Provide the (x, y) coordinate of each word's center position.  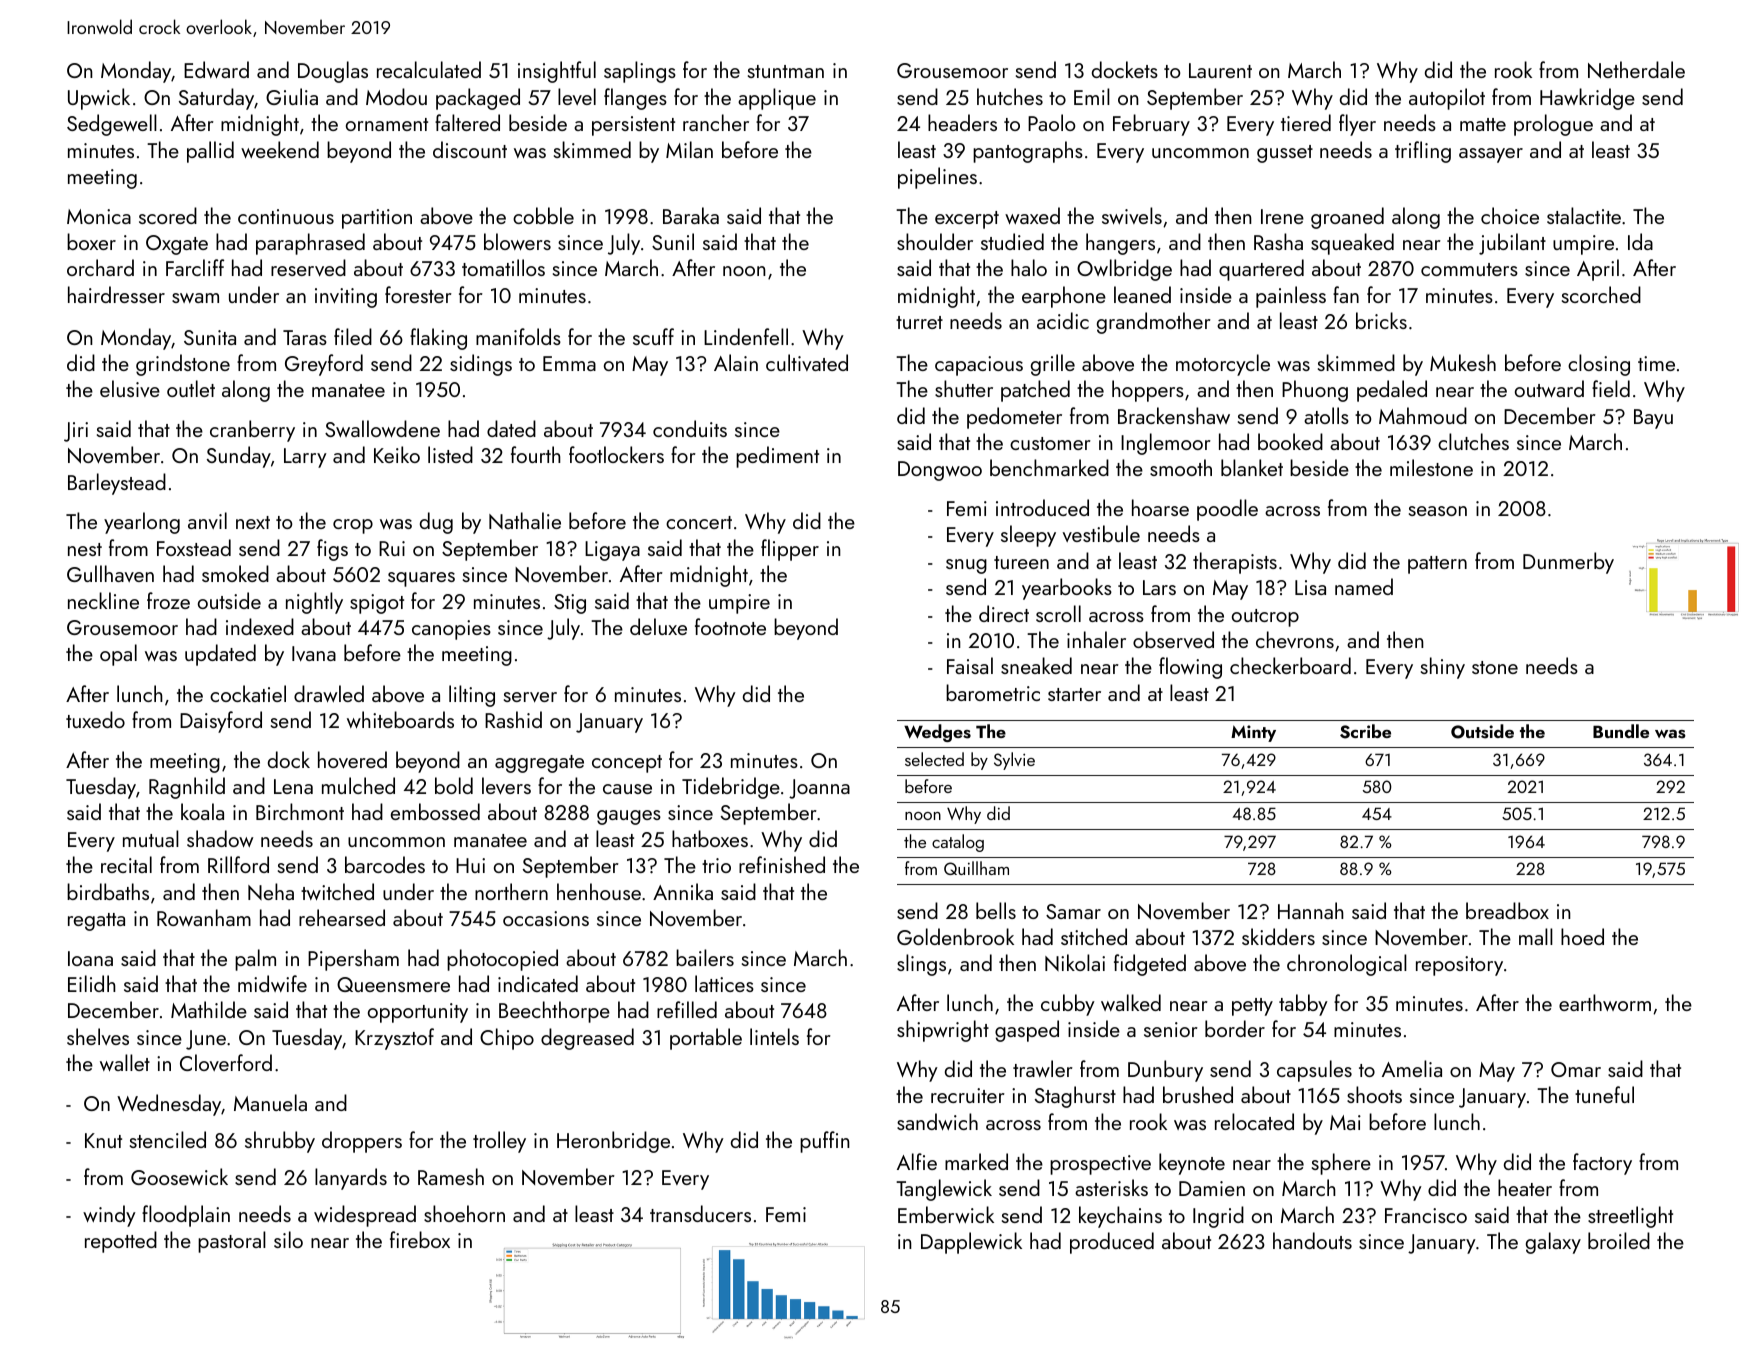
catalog (958, 843)
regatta (96, 922)
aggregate (539, 764)
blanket (1252, 467)
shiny (1443, 668)
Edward (216, 69)
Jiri (76, 432)
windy (109, 1216)
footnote (730, 626)
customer (1050, 443)
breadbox (1507, 910)
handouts (1312, 1240)
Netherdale (1636, 70)
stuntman (786, 71)
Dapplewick (971, 1243)
